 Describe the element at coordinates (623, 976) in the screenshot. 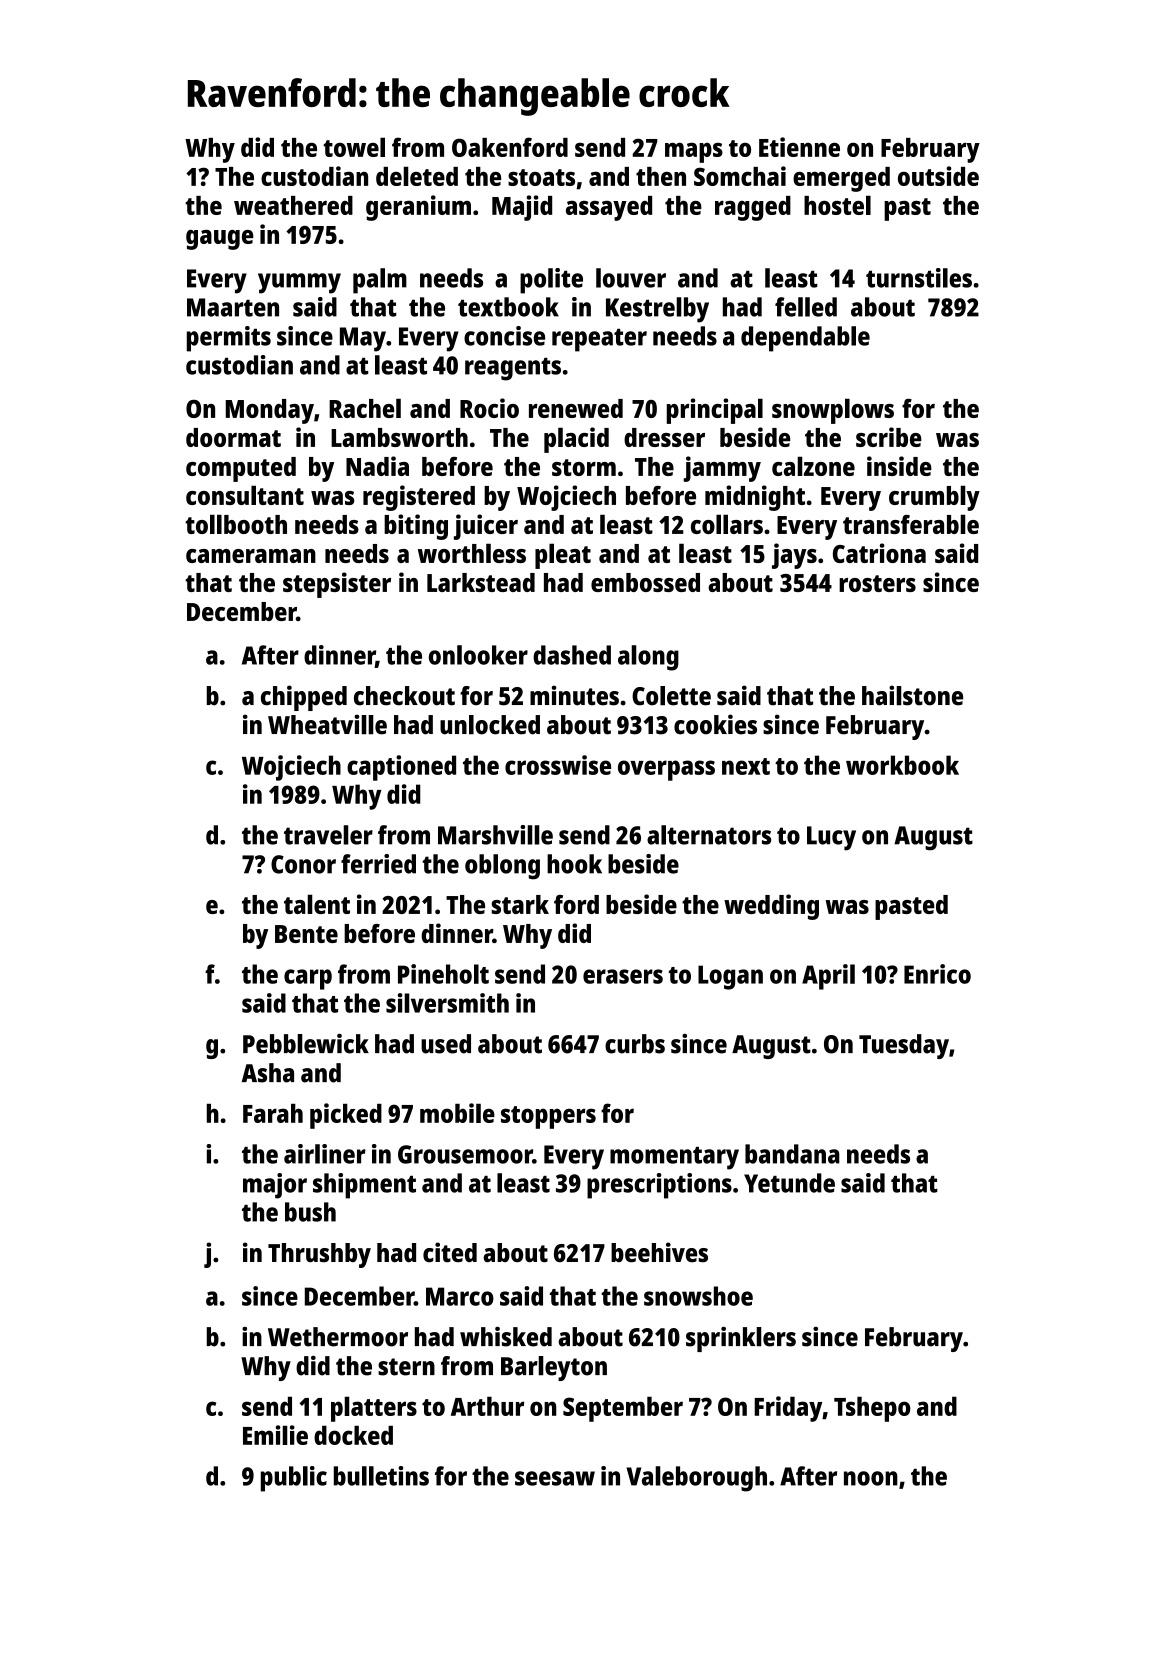

I see `erasers` at that location.
